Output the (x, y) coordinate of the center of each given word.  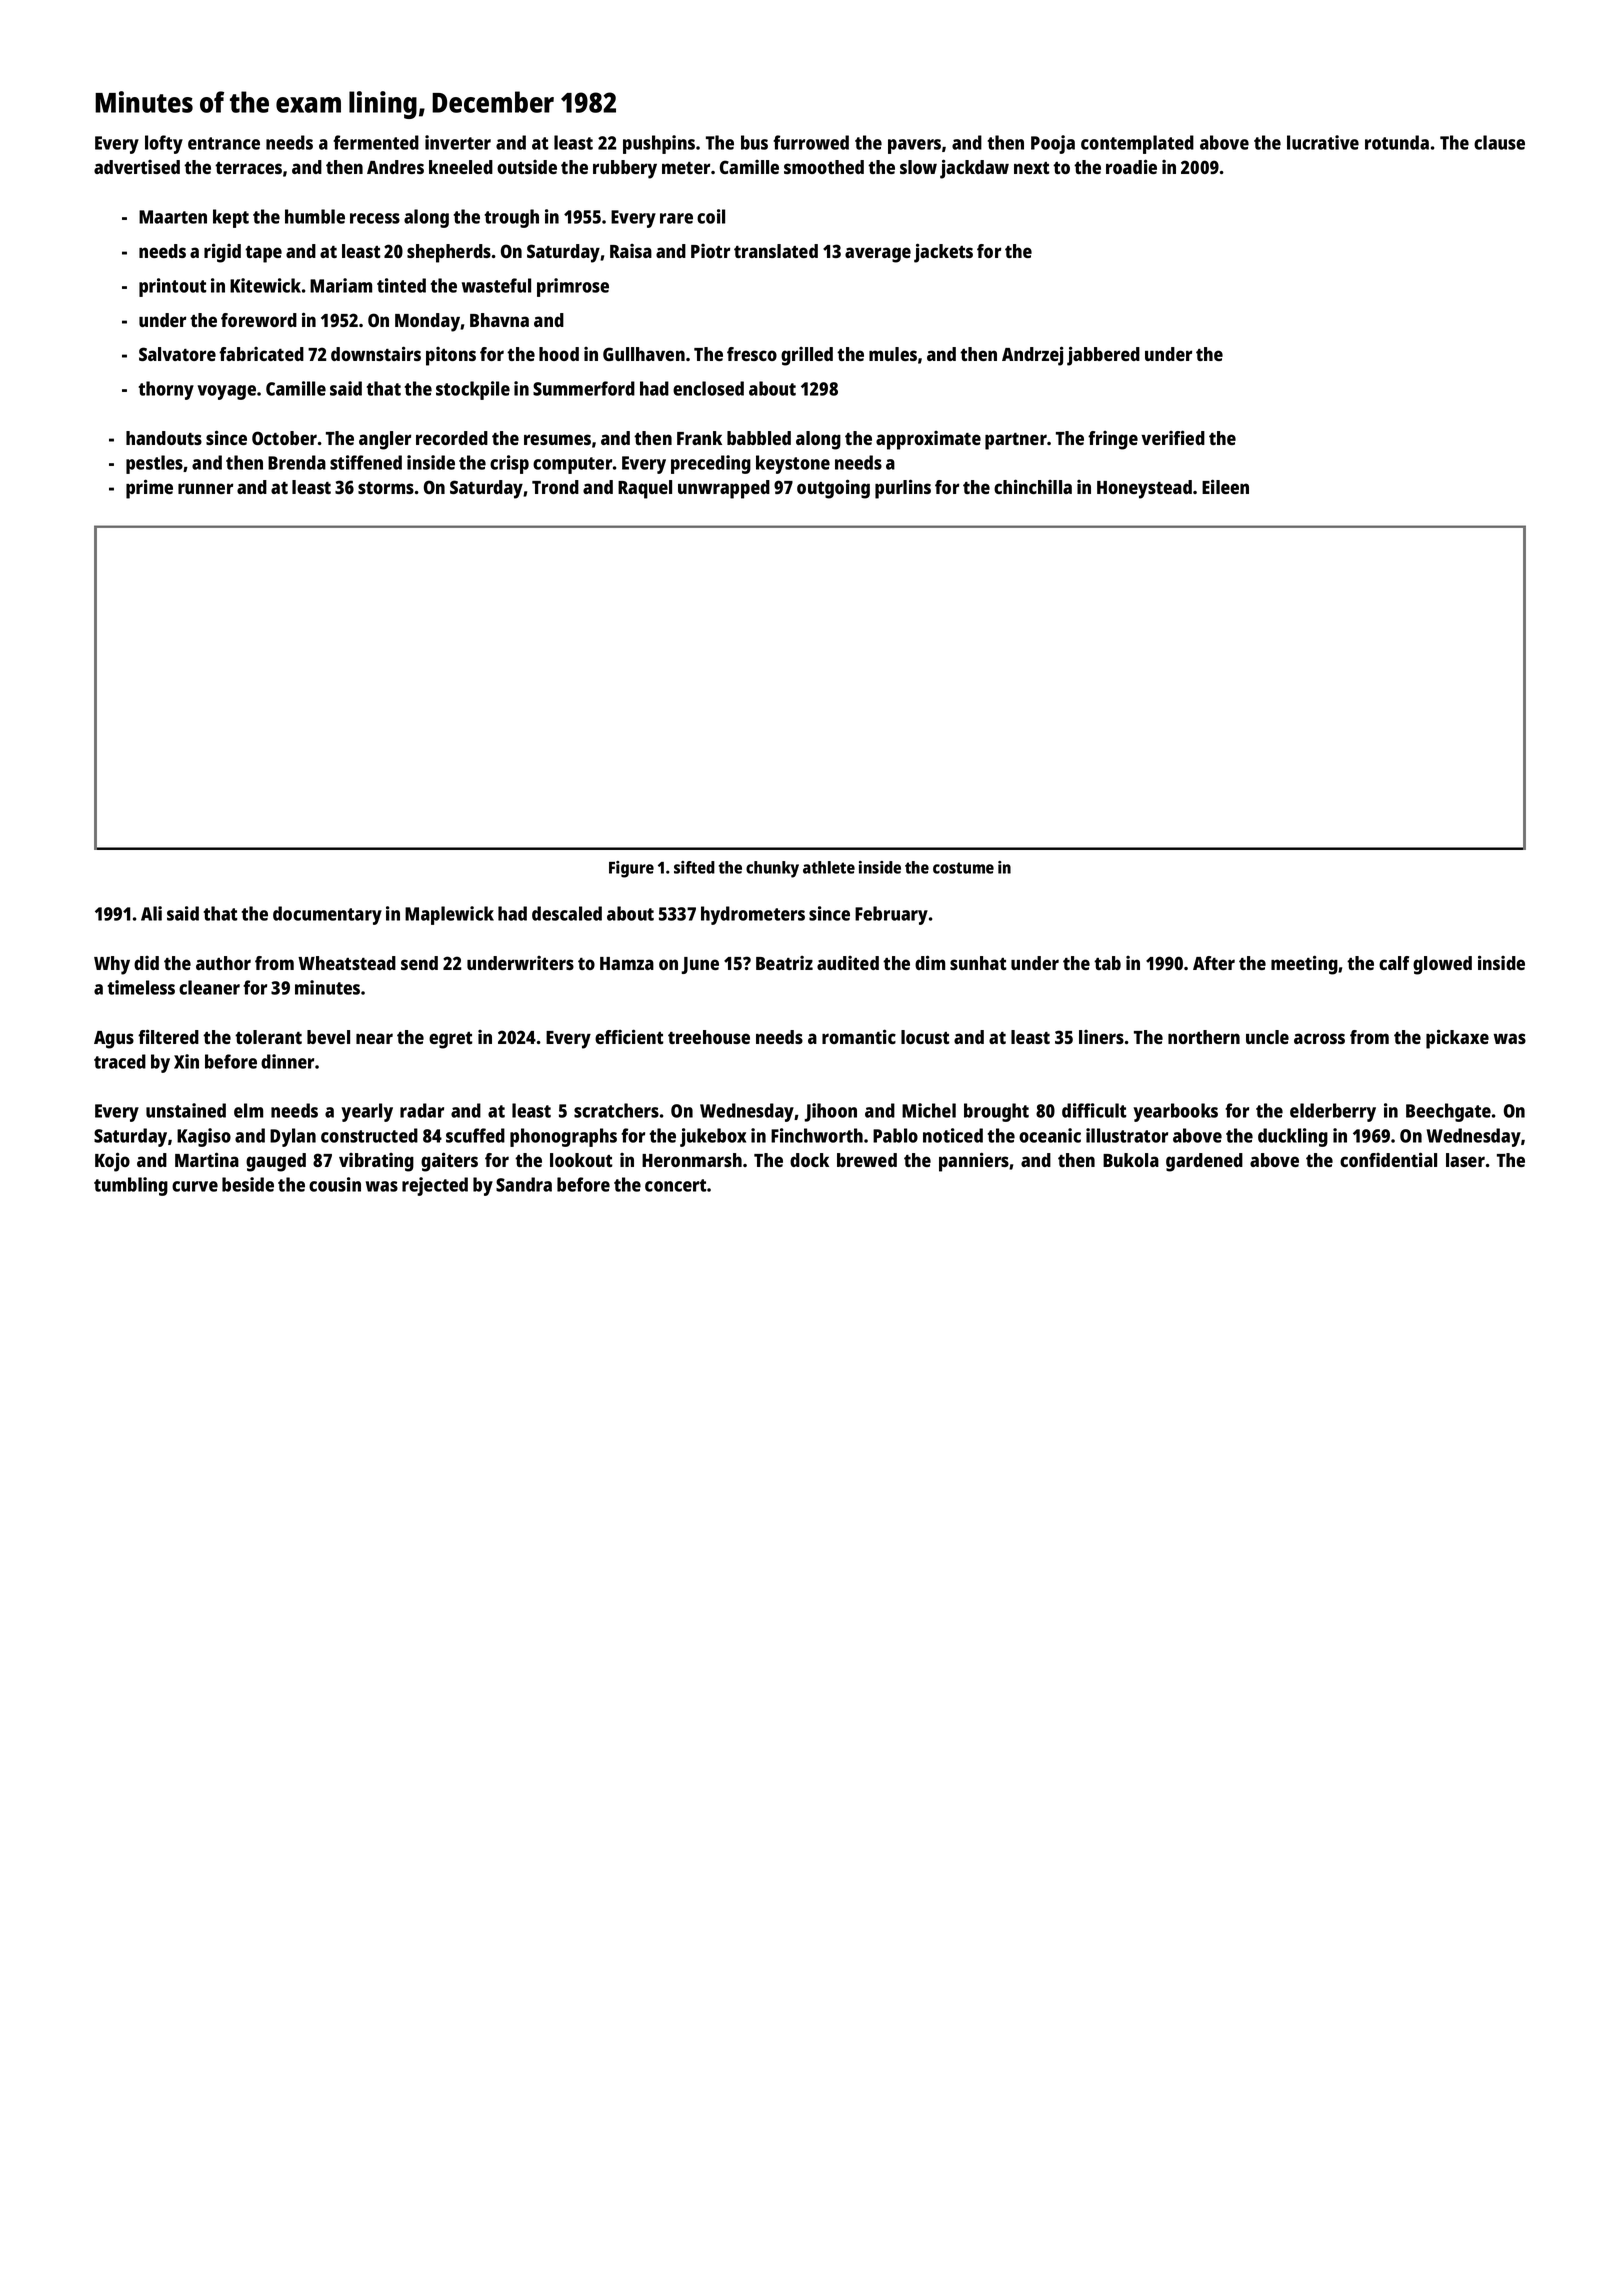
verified (1173, 437)
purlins (903, 489)
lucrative (1323, 142)
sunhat (978, 963)
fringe (1113, 440)
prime (149, 489)
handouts (164, 438)
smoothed (824, 167)
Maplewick (449, 915)
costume (963, 868)
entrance (224, 143)
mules (893, 354)
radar (422, 1110)
